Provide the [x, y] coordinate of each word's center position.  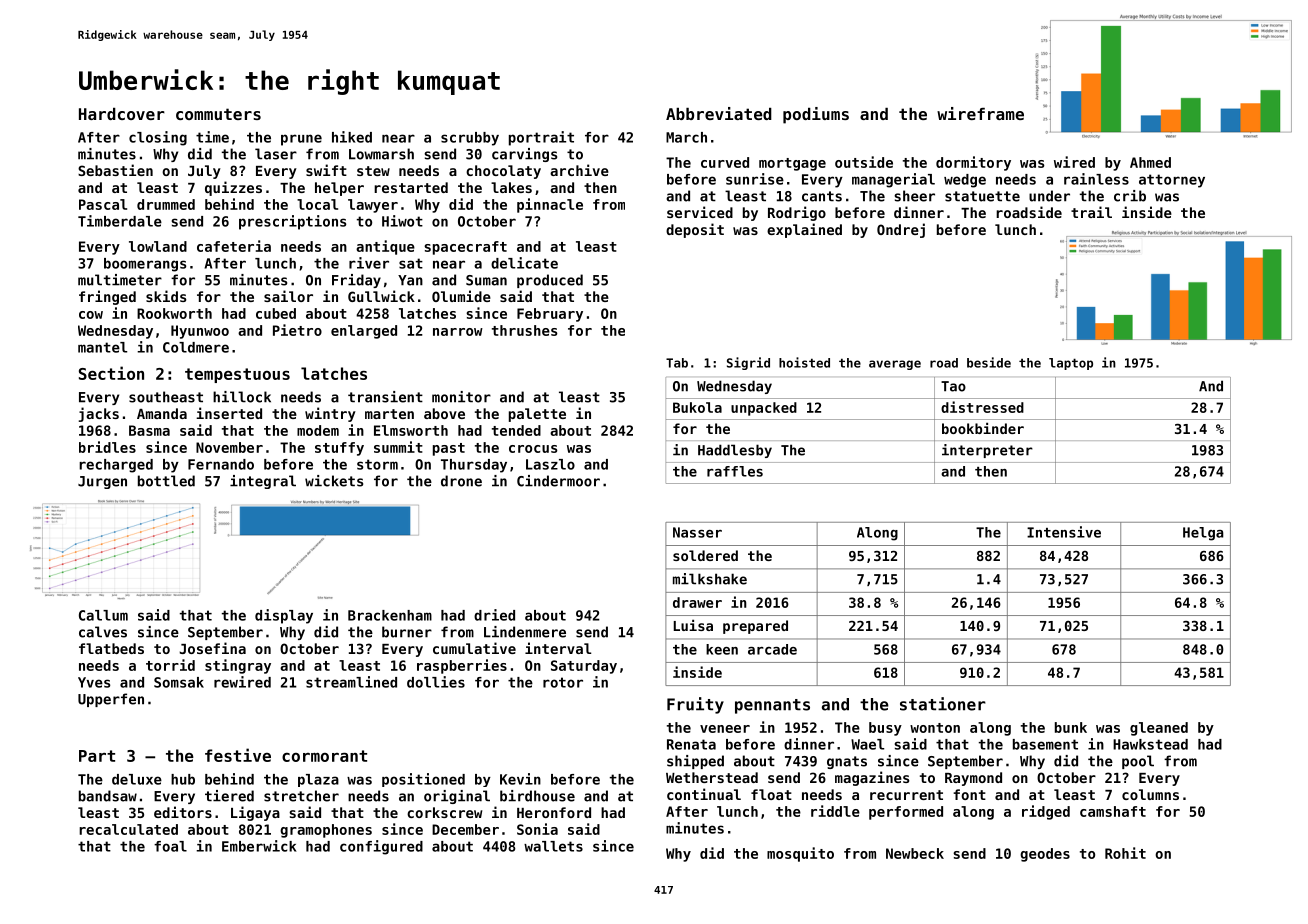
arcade [772, 649]
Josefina [212, 648]
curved [725, 162]
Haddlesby [735, 451]
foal [170, 846]
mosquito [800, 854]
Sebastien [115, 170]
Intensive [1064, 532]
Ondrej [901, 230]
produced [550, 281]
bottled [166, 481]
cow [91, 315]
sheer [914, 196]
